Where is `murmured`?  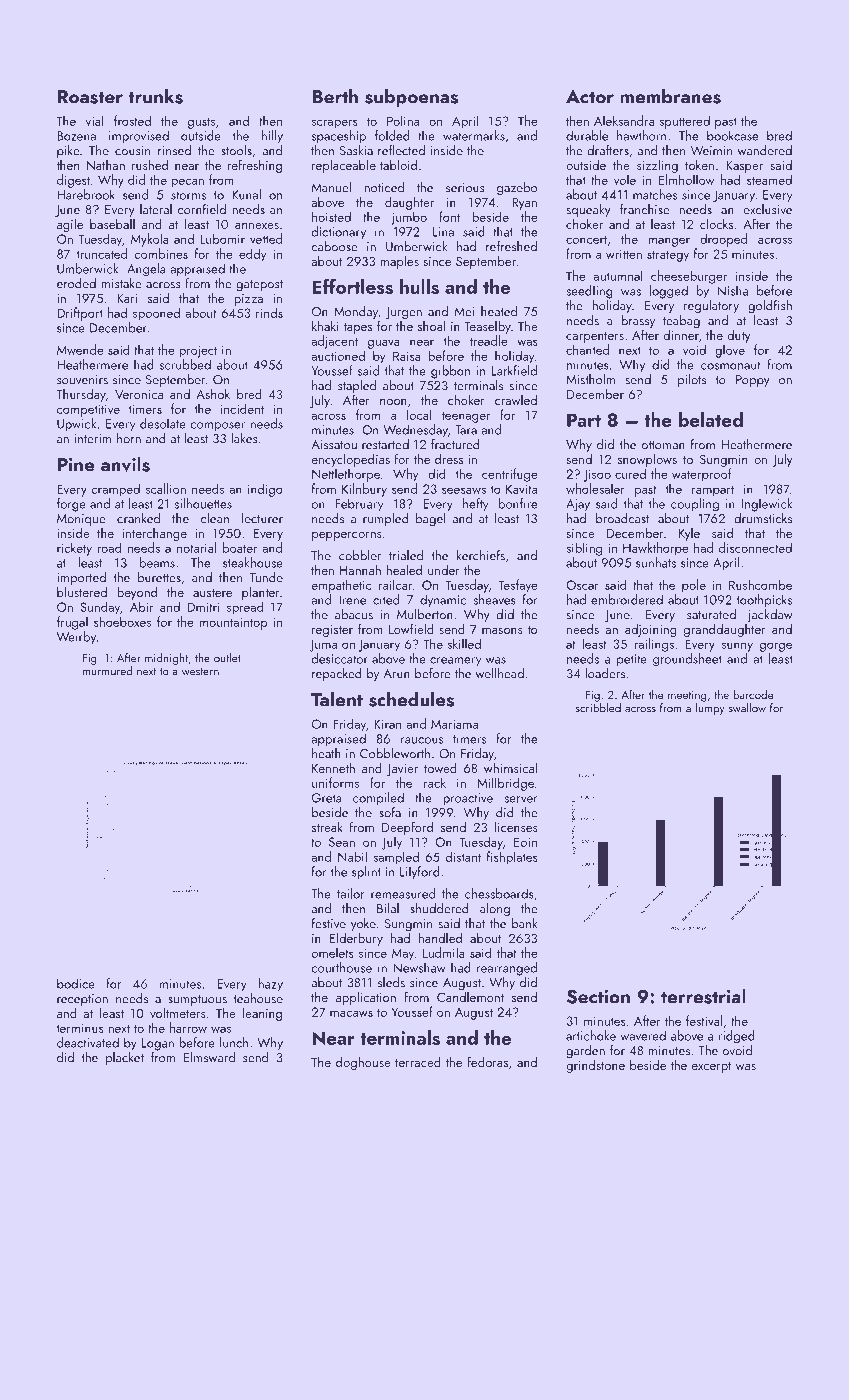 murmured is located at coordinates (107, 671).
